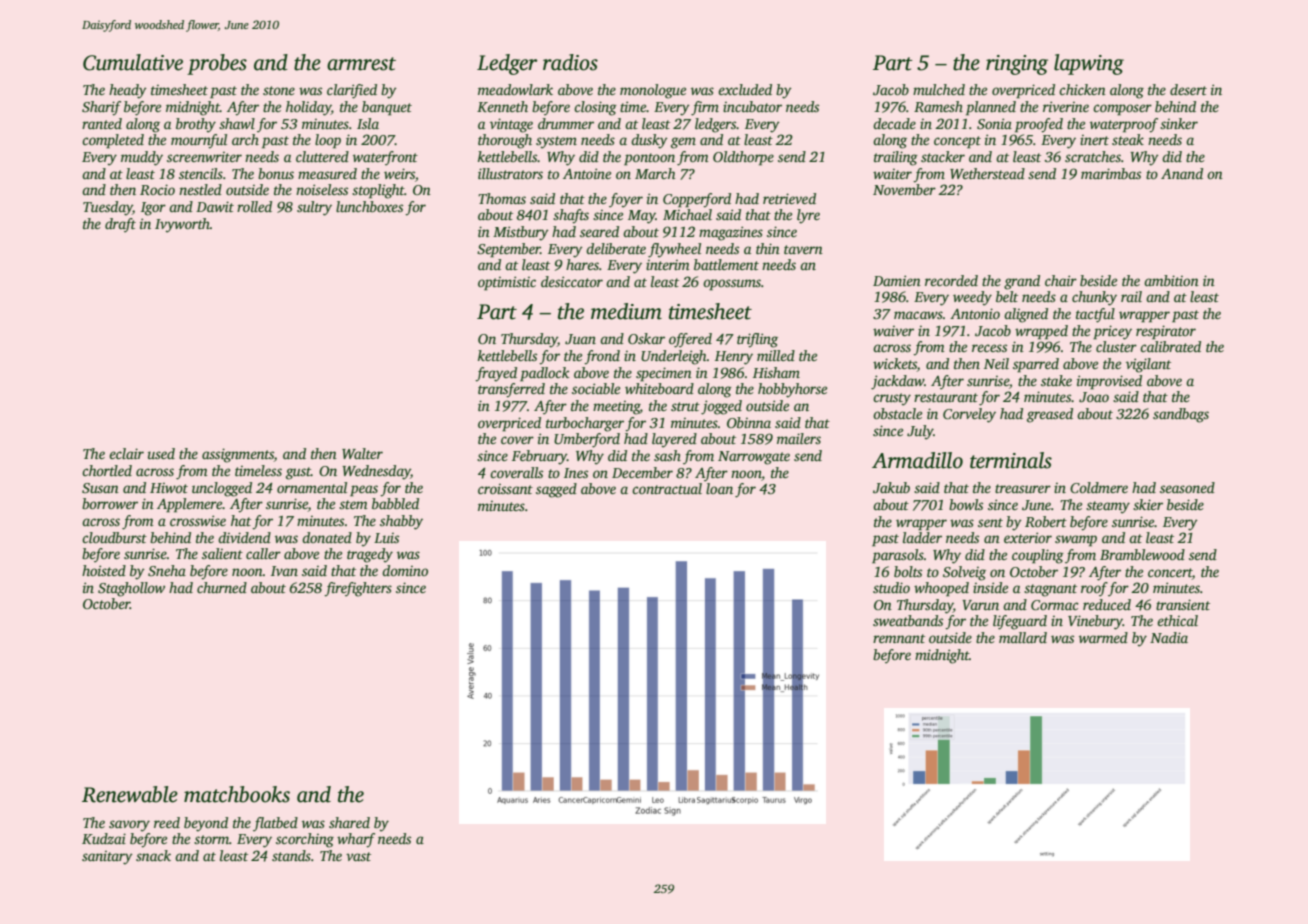 The height and width of the document is (924, 1308). I want to click on composer, so click(1122, 110).
